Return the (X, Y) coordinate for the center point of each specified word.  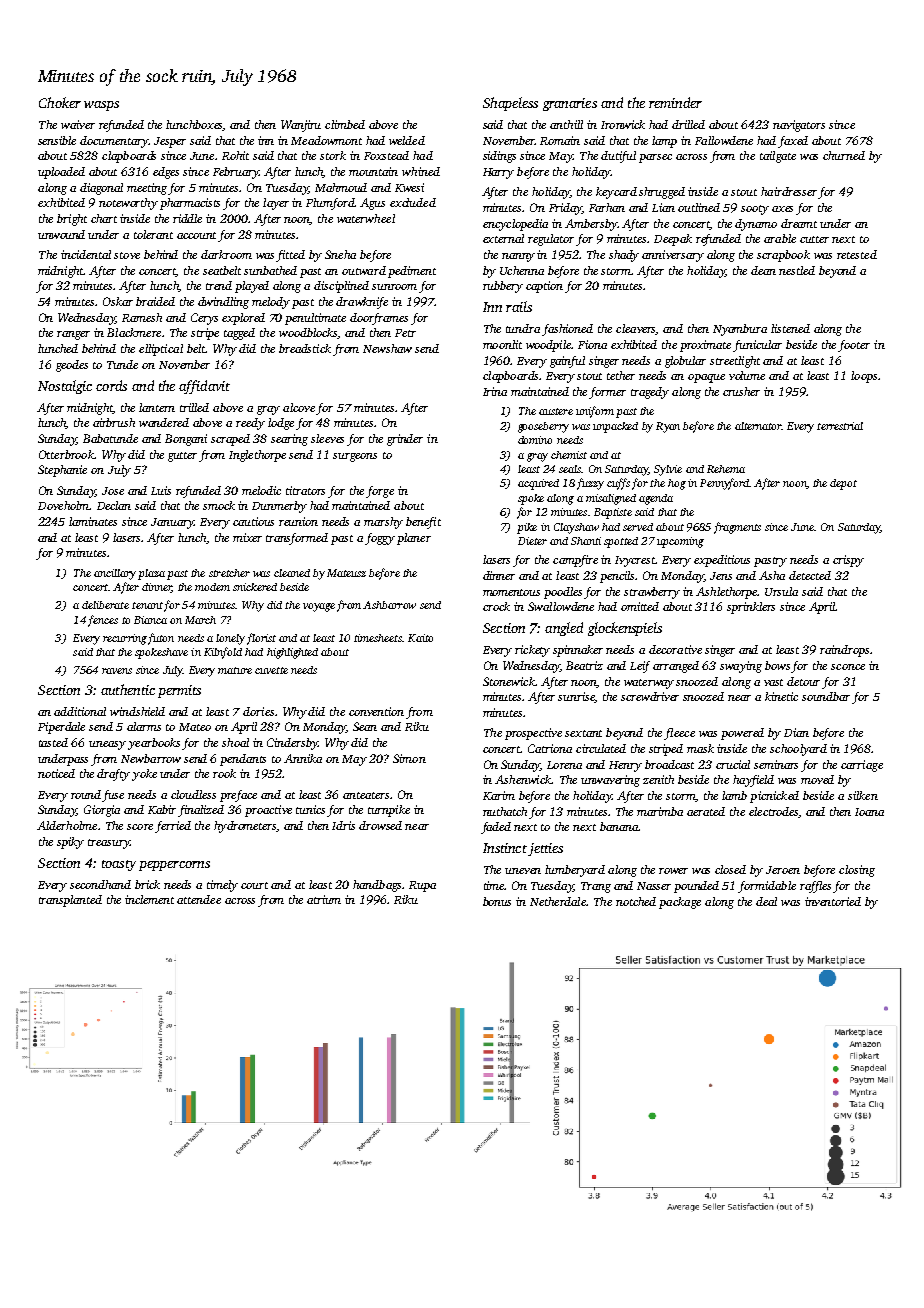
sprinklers (751, 608)
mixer (247, 537)
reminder (675, 102)
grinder (405, 440)
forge (380, 492)
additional (80, 711)
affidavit (204, 387)
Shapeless (510, 104)
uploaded (61, 173)
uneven (523, 871)
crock (496, 606)
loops (864, 377)
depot (843, 484)
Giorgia (102, 811)
